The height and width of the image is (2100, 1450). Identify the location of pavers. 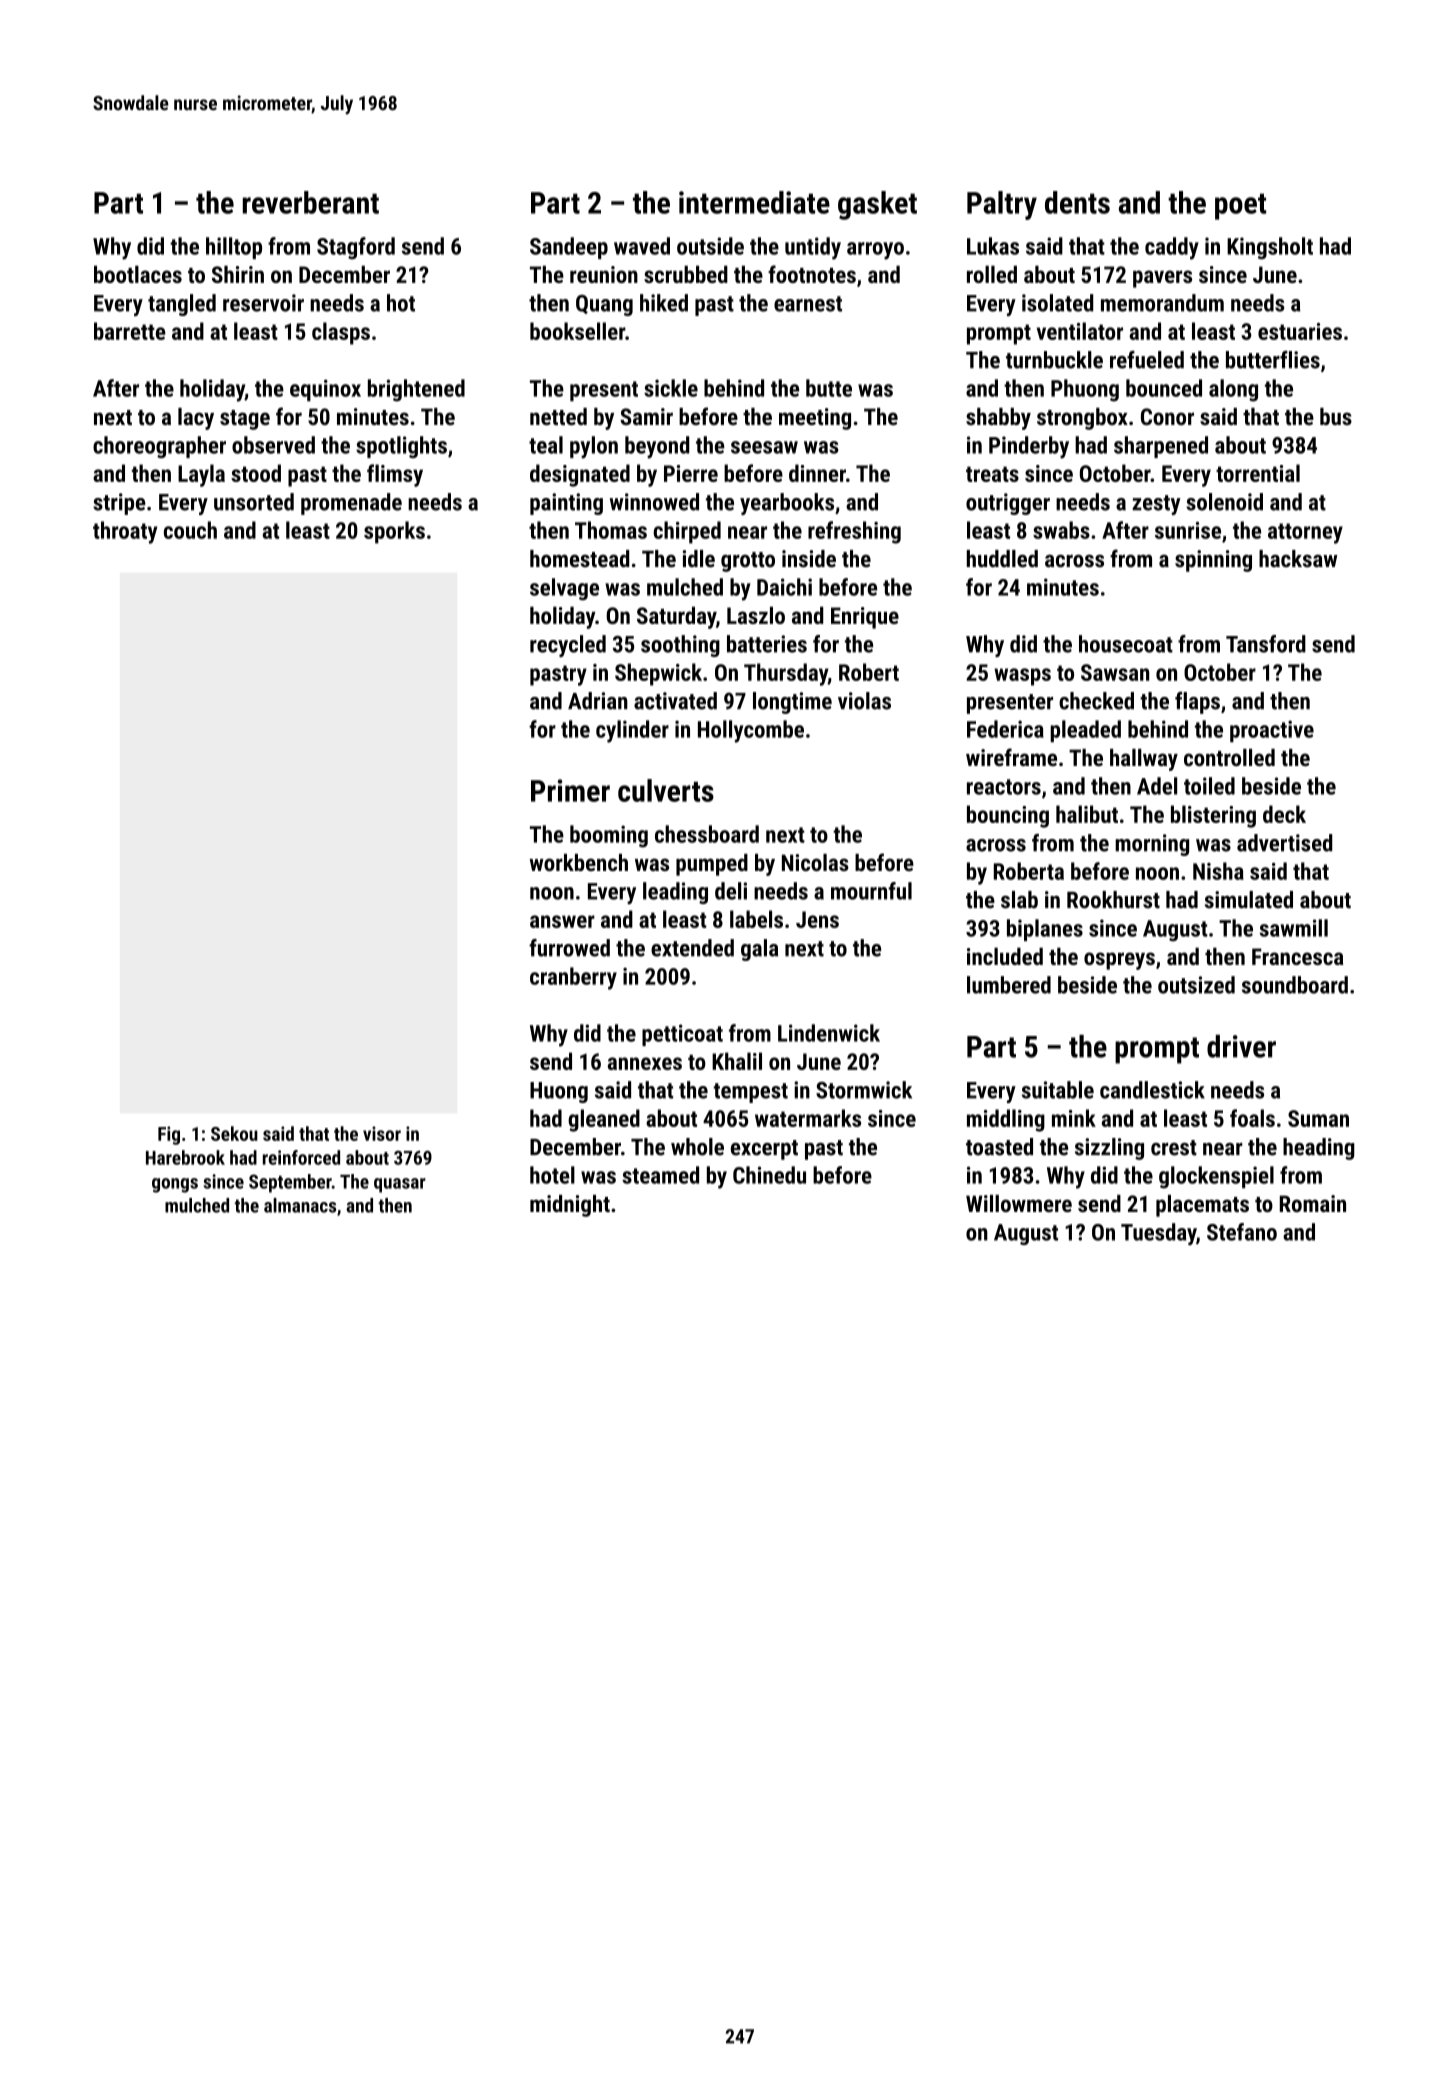
(1162, 279).
